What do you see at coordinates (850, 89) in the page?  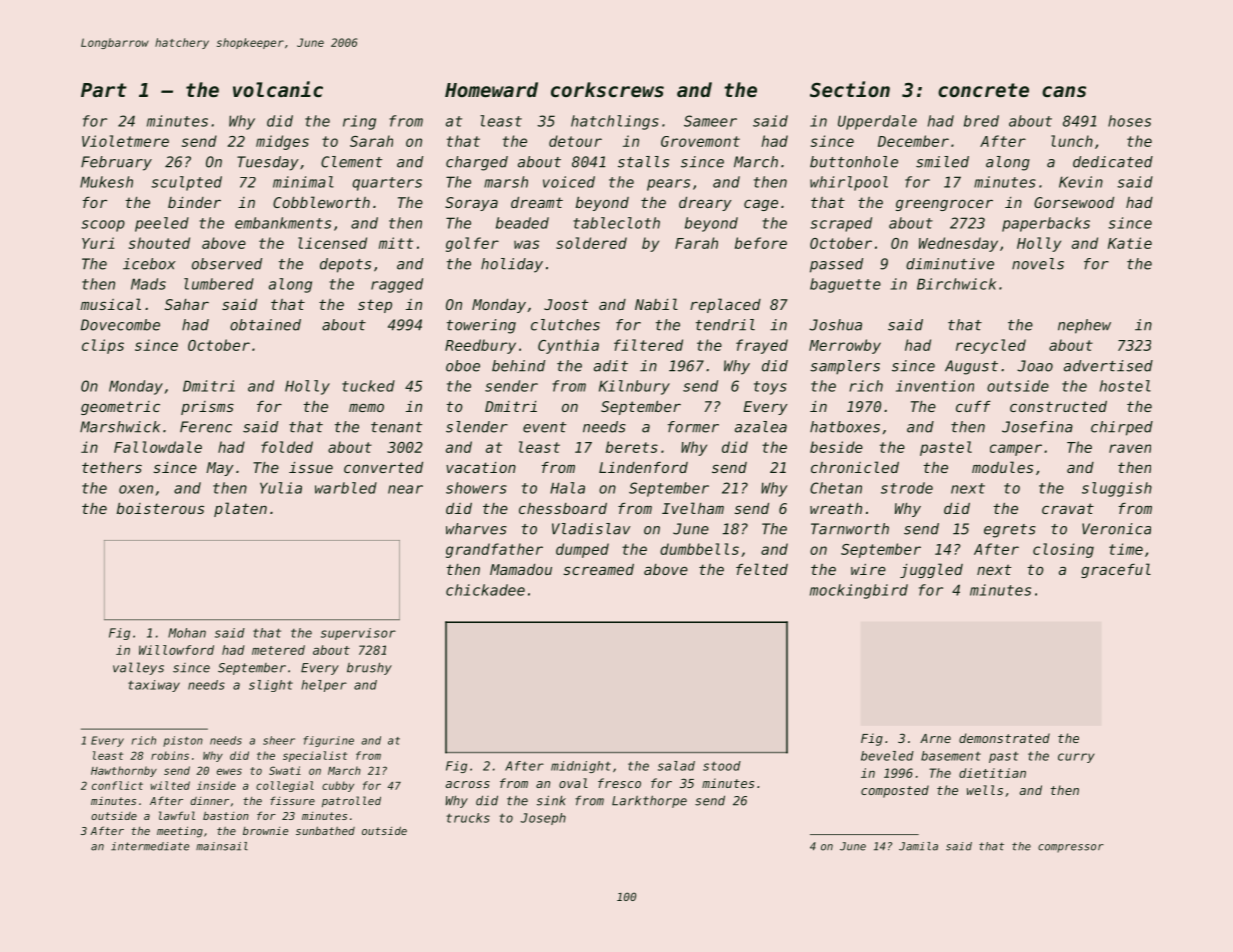 I see `Section` at bounding box center [850, 89].
